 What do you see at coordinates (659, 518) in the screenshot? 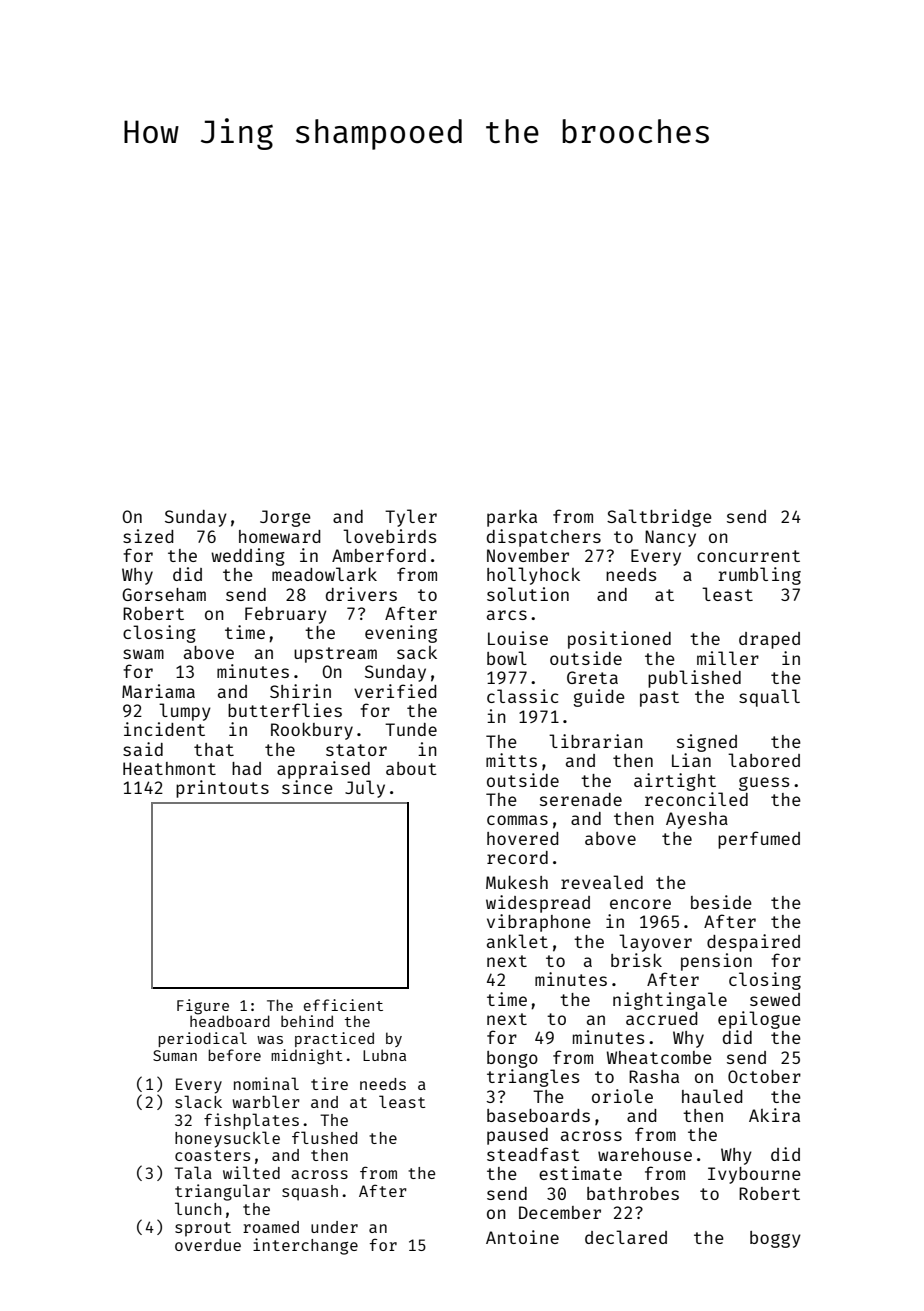
I see `Saltbridge` at bounding box center [659, 518].
